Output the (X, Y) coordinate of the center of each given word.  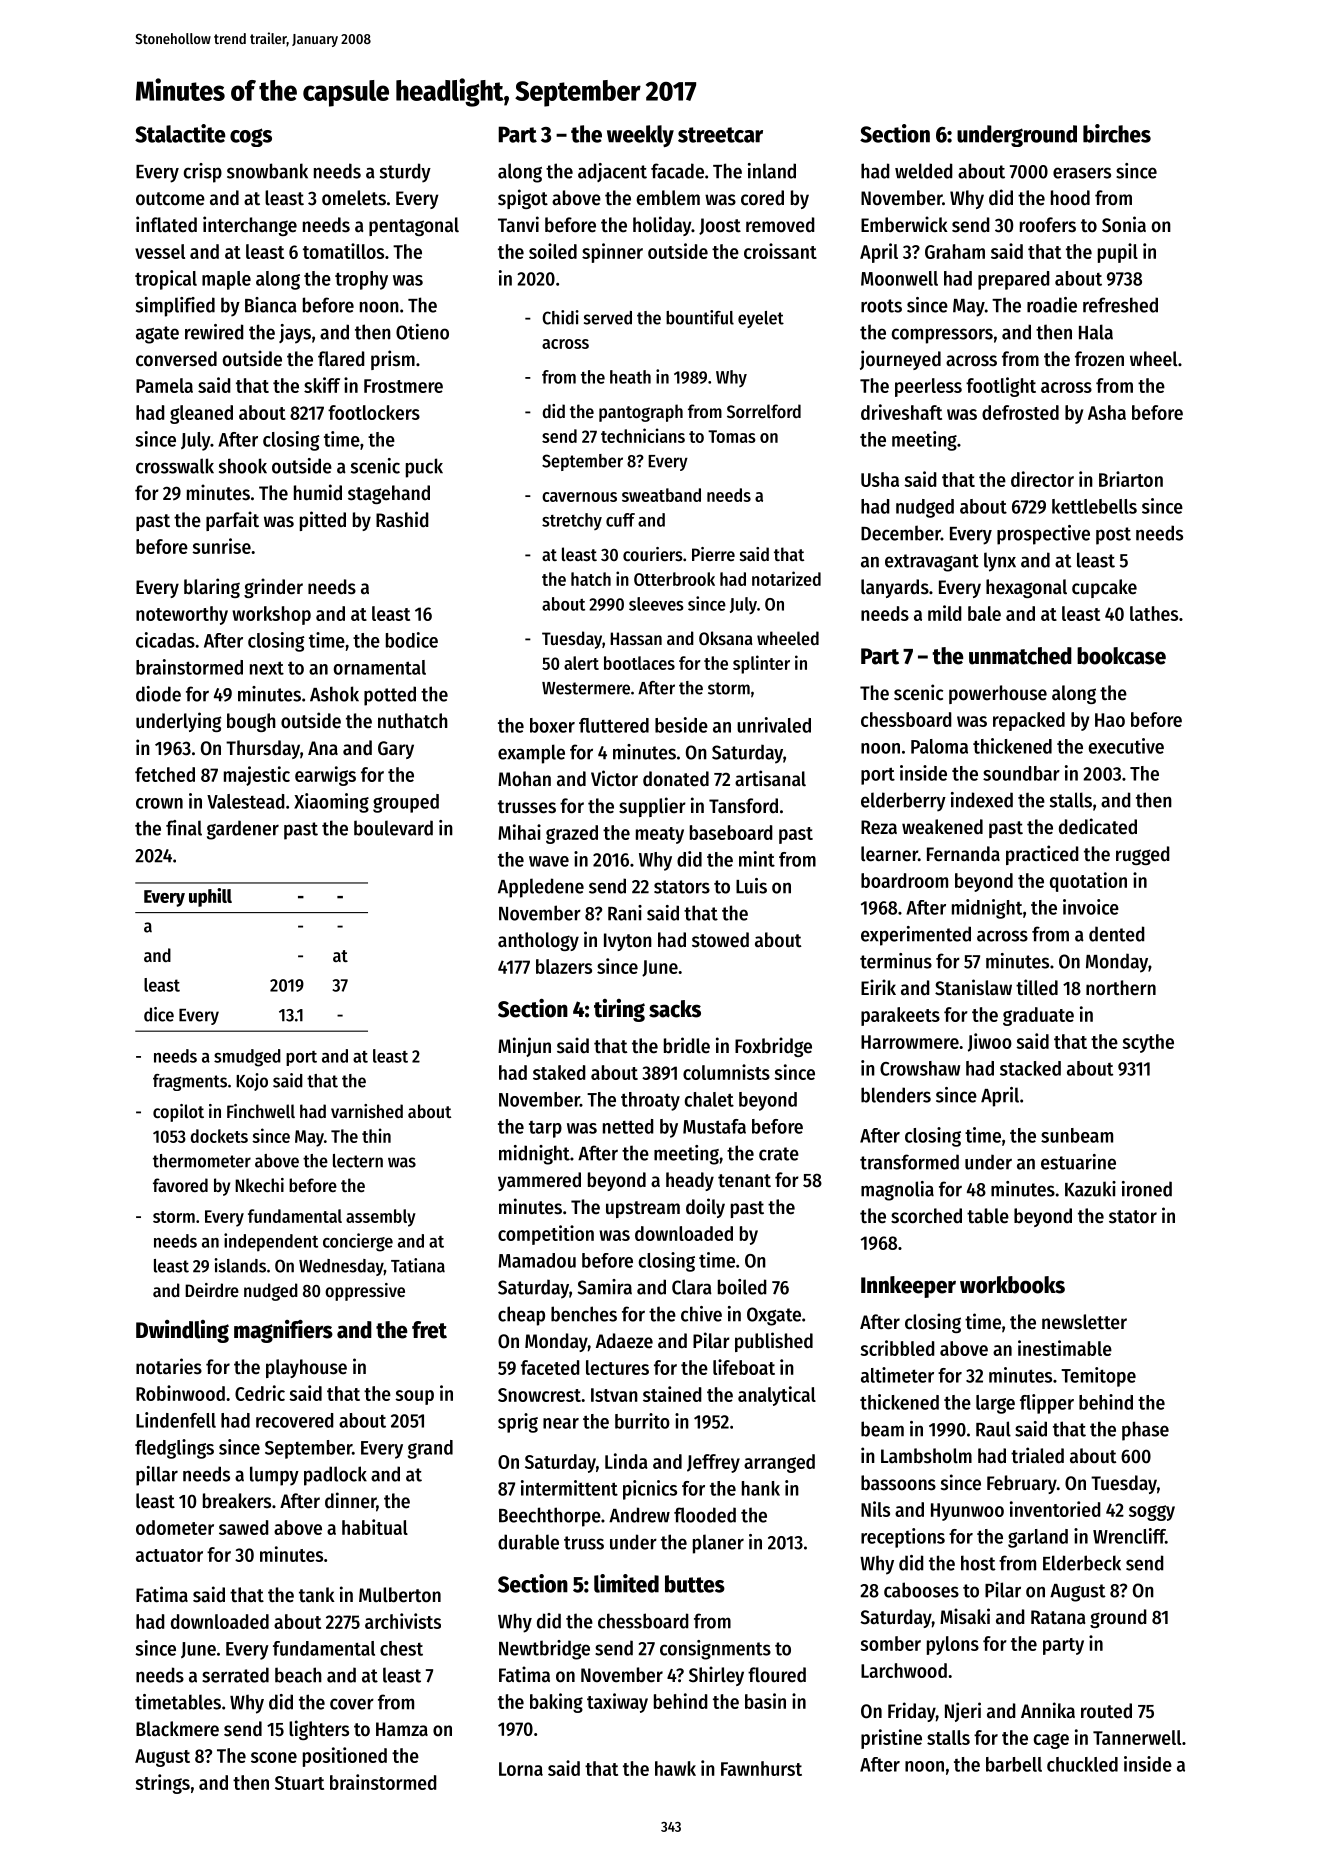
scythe (1148, 1043)
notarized (786, 578)
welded (924, 171)
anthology (538, 941)
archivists (403, 1621)
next (267, 668)
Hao (1110, 720)
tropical (166, 280)
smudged (247, 1058)
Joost (720, 226)
